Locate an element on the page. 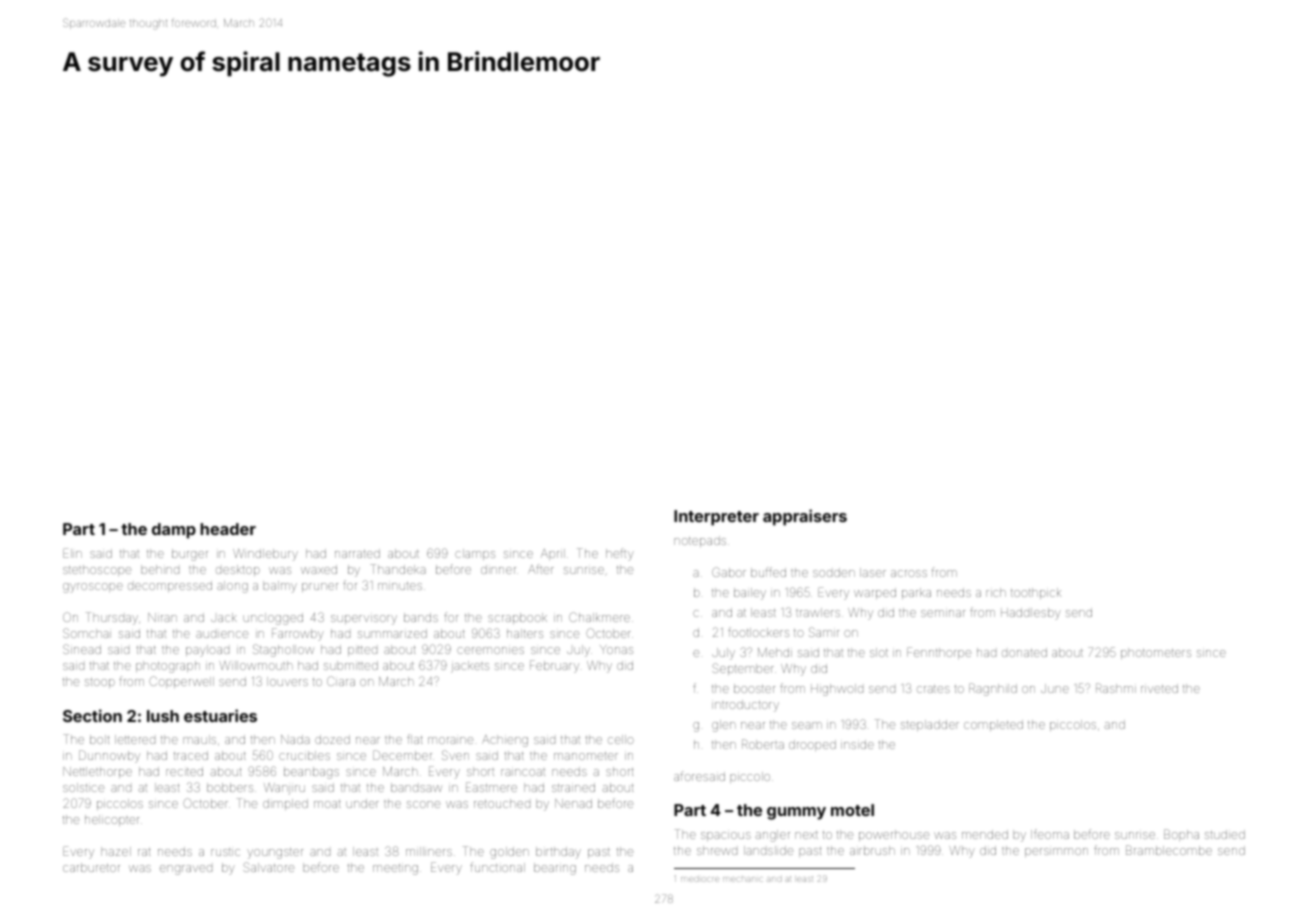 The image size is (1308, 924). Achieng is located at coordinates (505, 741).
